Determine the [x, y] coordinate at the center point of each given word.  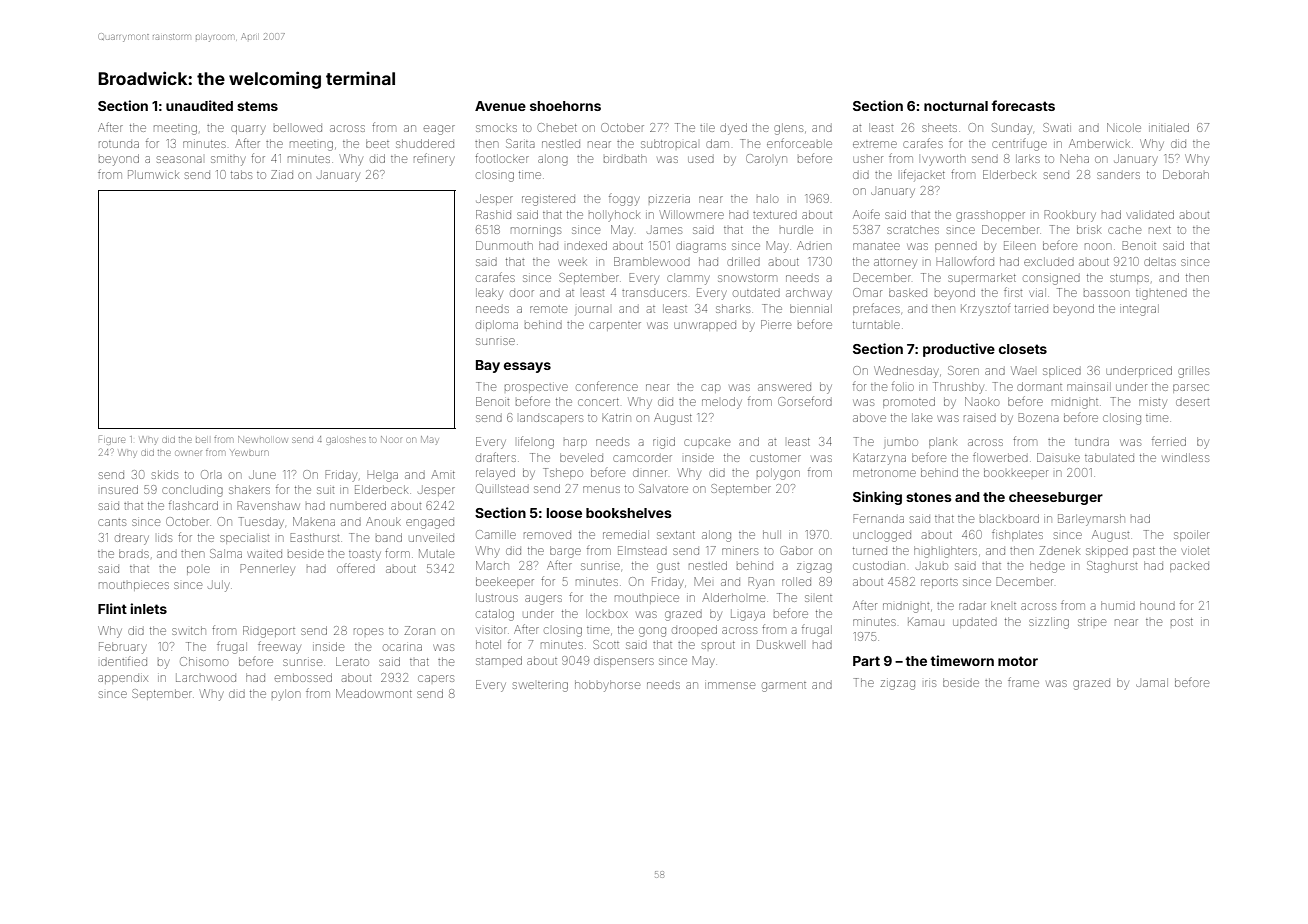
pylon [286, 695]
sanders [1118, 175]
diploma [497, 325]
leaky [489, 294]
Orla [211, 474]
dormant [1039, 386]
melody [722, 403]
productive [959, 350]
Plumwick [153, 174]
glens [788, 129]
